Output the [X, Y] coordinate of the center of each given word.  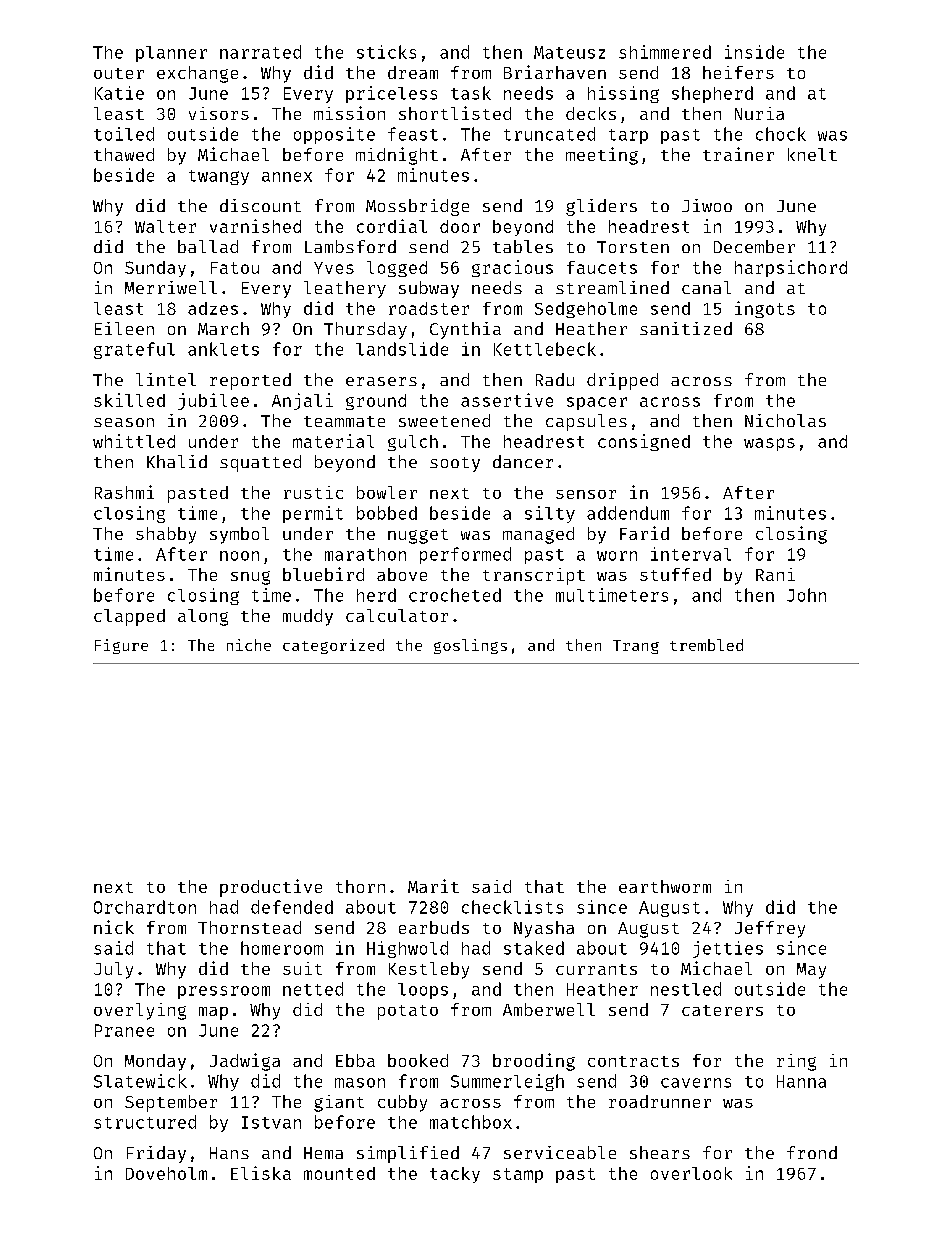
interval [691, 554]
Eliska [261, 1173]
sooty [455, 464]
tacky [455, 1175]
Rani [775, 574]
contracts [633, 1061]
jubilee [213, 401]
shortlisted [455, 113]
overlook [691, 1173]
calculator [397, 615]
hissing [623, 94]
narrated [260, 52]
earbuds [434, 927]
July [113, 970]
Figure [121, 646]
